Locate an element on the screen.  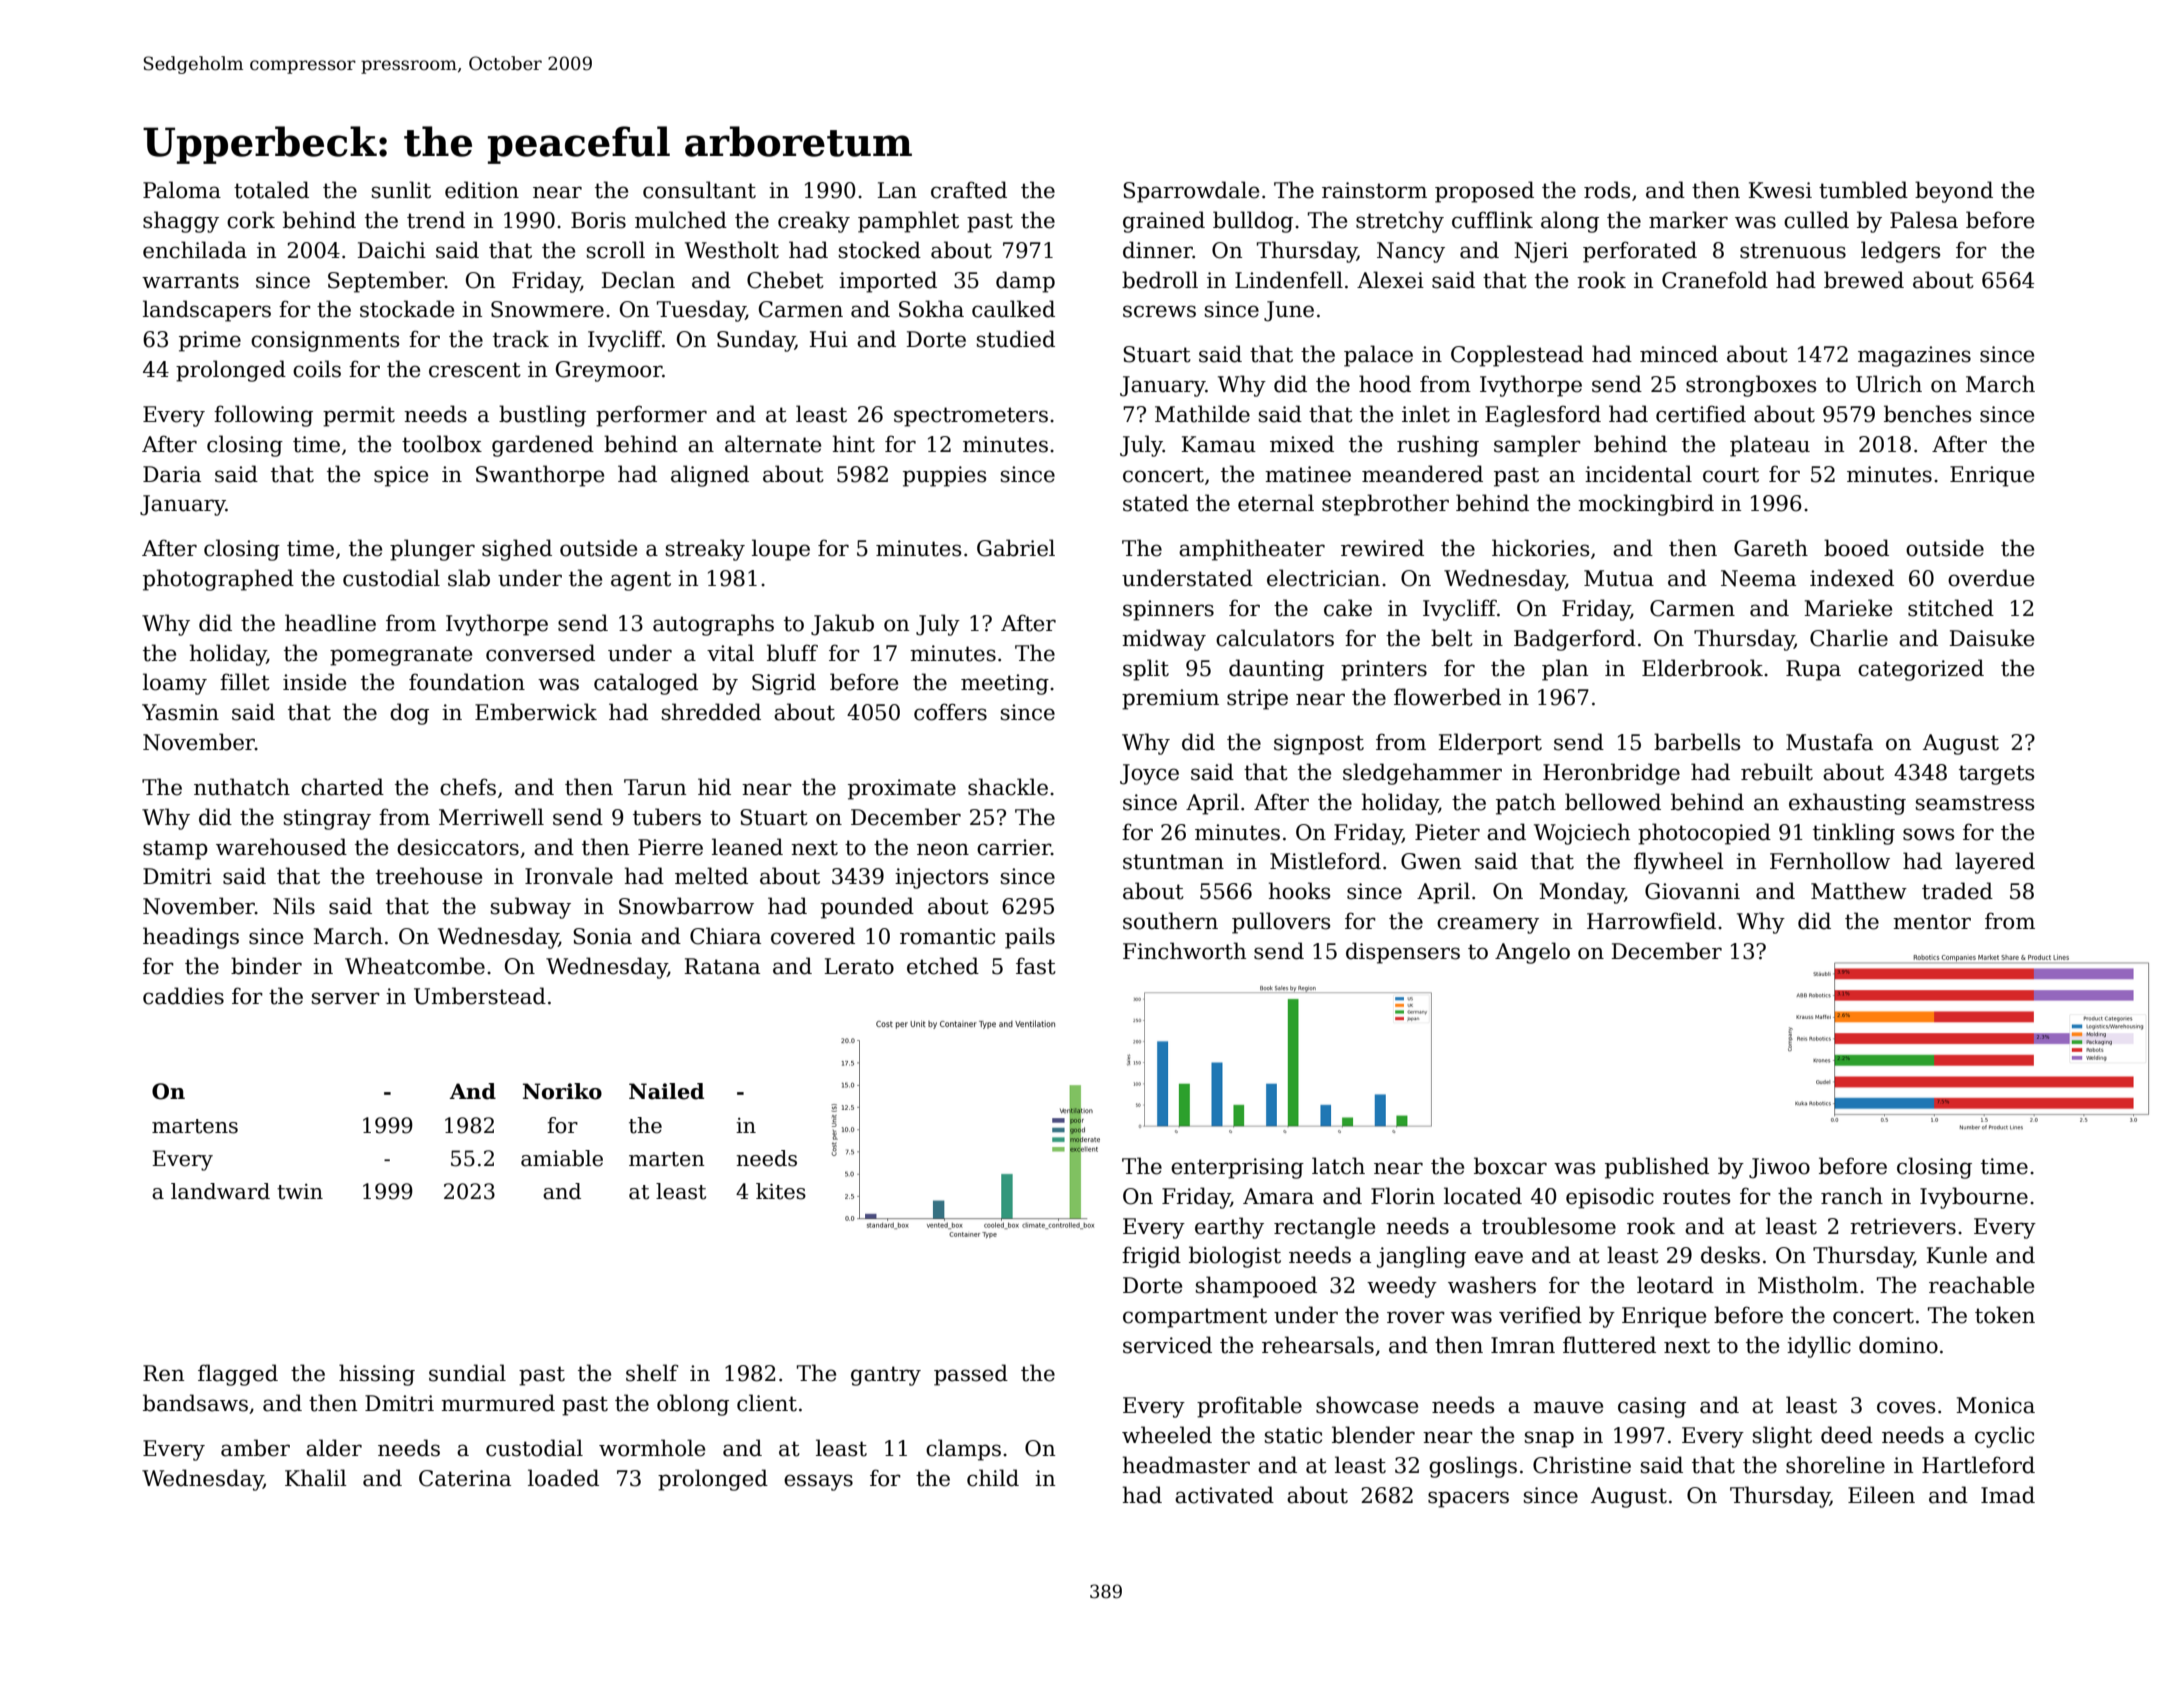
Harrowfield is located at coordinates (1651, 921).
